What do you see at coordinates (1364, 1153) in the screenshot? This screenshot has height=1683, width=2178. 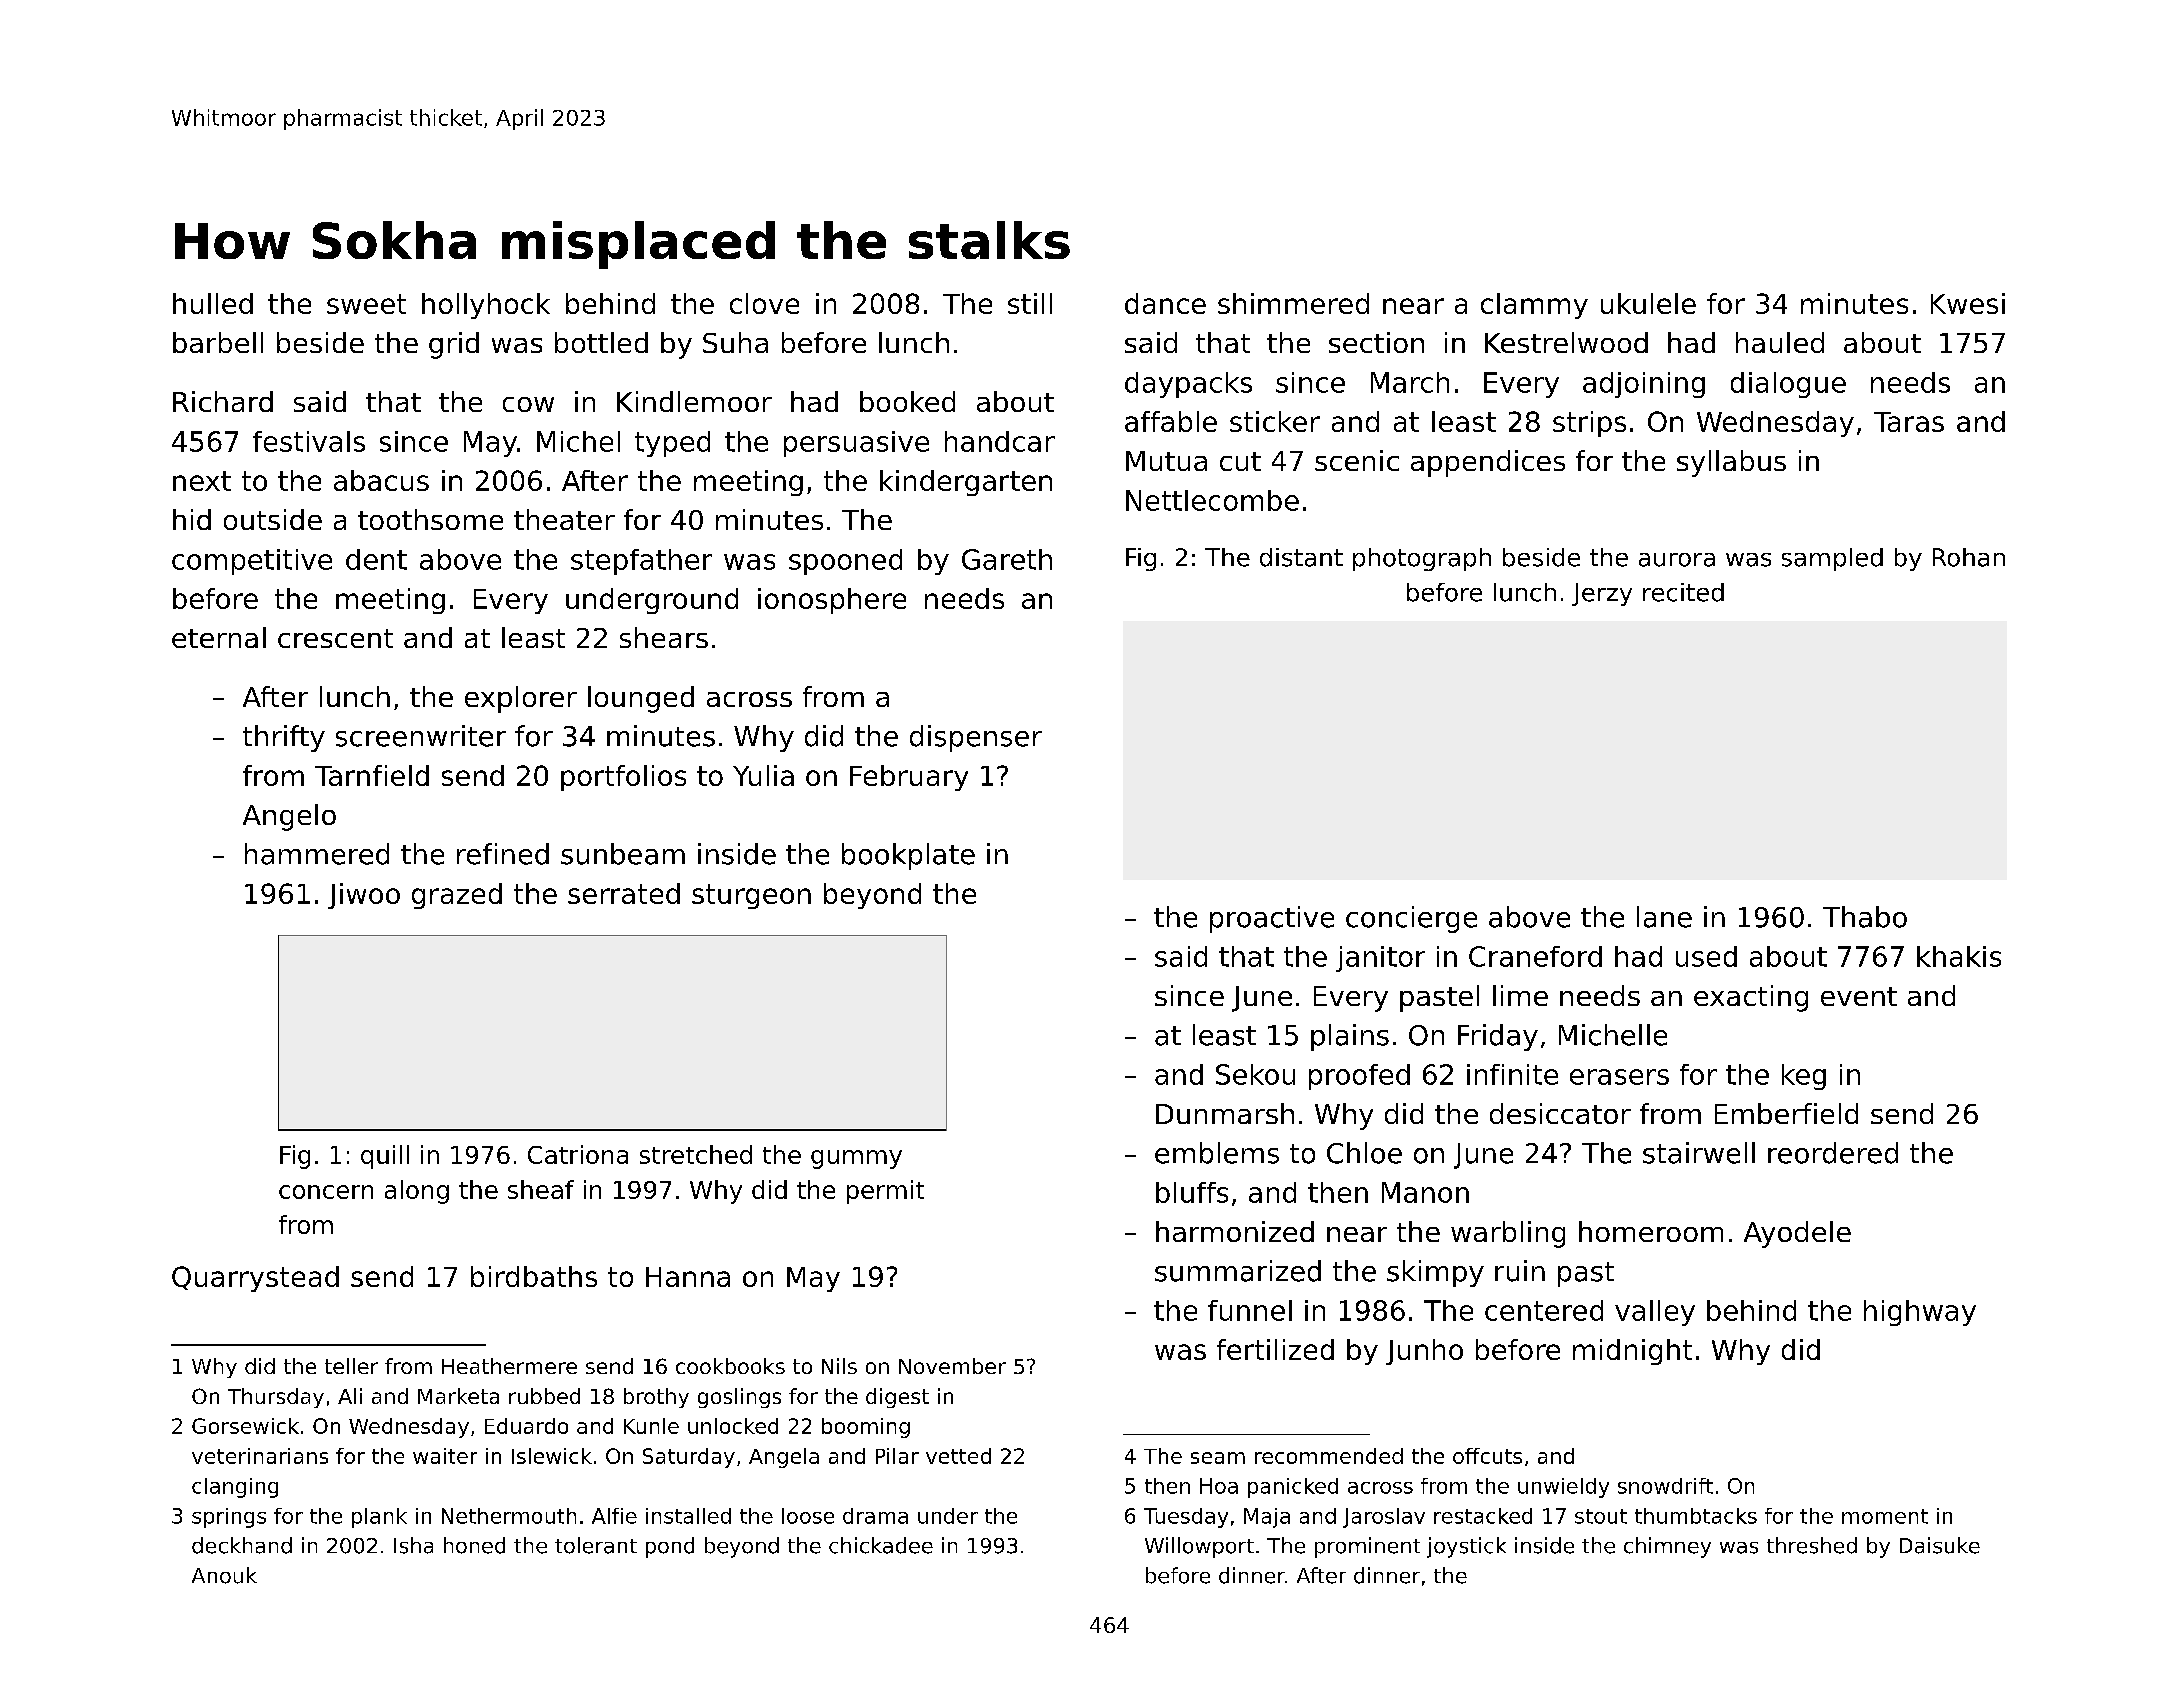 I see `Chloe` at bounding box center [1364, 1153].
